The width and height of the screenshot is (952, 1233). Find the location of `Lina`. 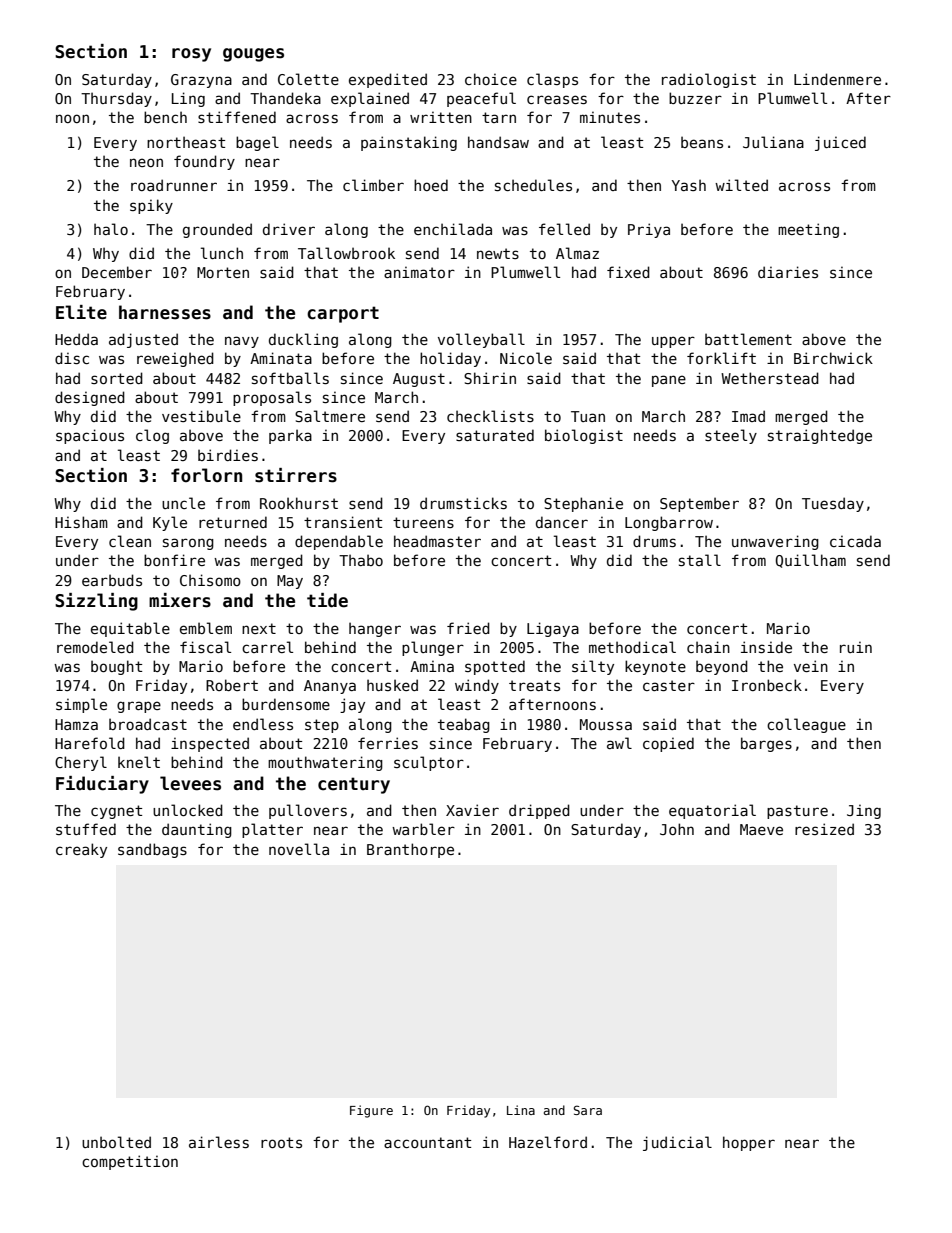

Lina is located at coordinates (521, 1110).
